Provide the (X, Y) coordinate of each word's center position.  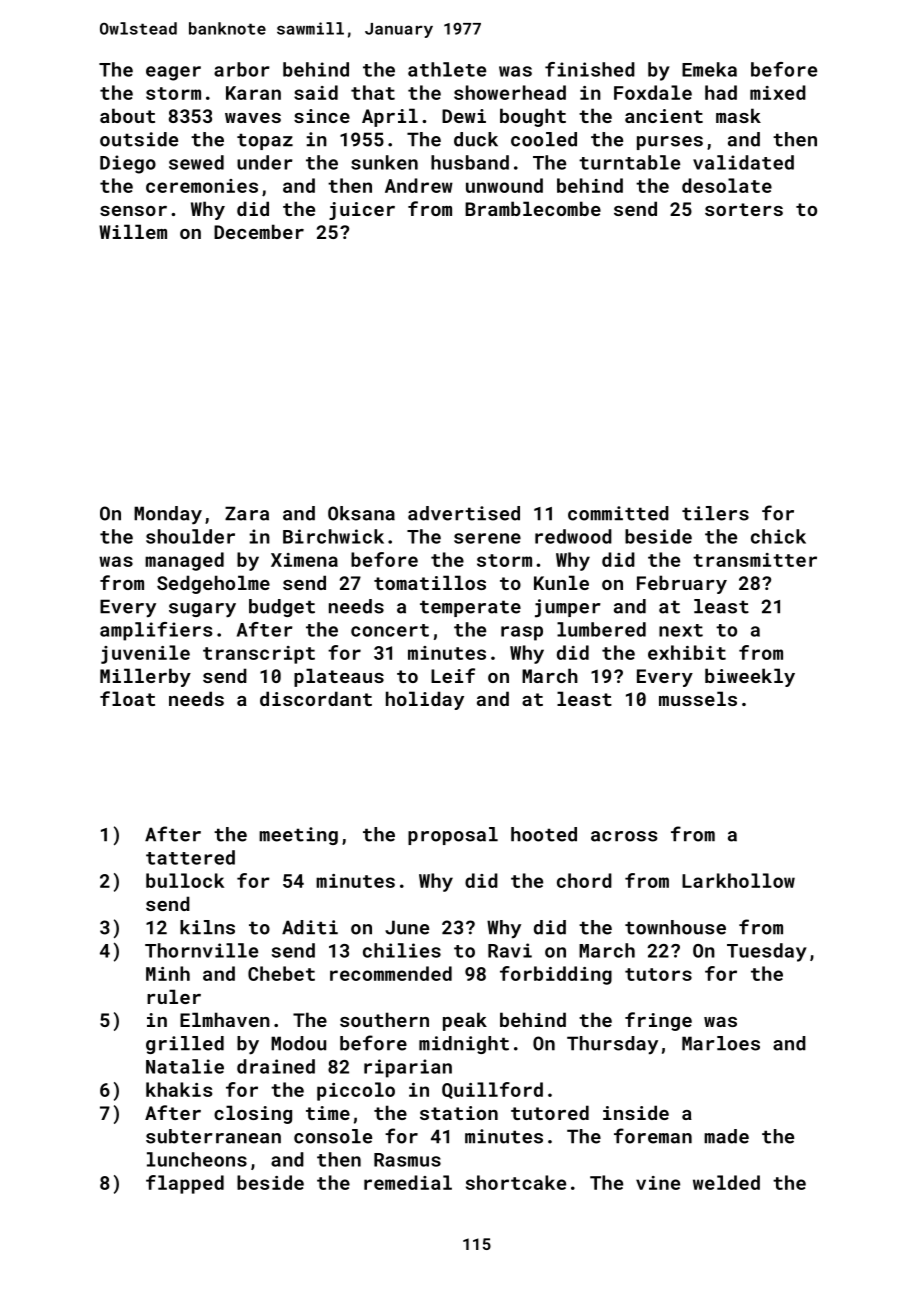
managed (184, 561)
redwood (573, 536)
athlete (447, 69)
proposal (453, 836)
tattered (190, 857)
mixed (778, 92)
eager (173, 73)
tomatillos (430, 582)
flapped (185, 1184)
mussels (698, 698)
